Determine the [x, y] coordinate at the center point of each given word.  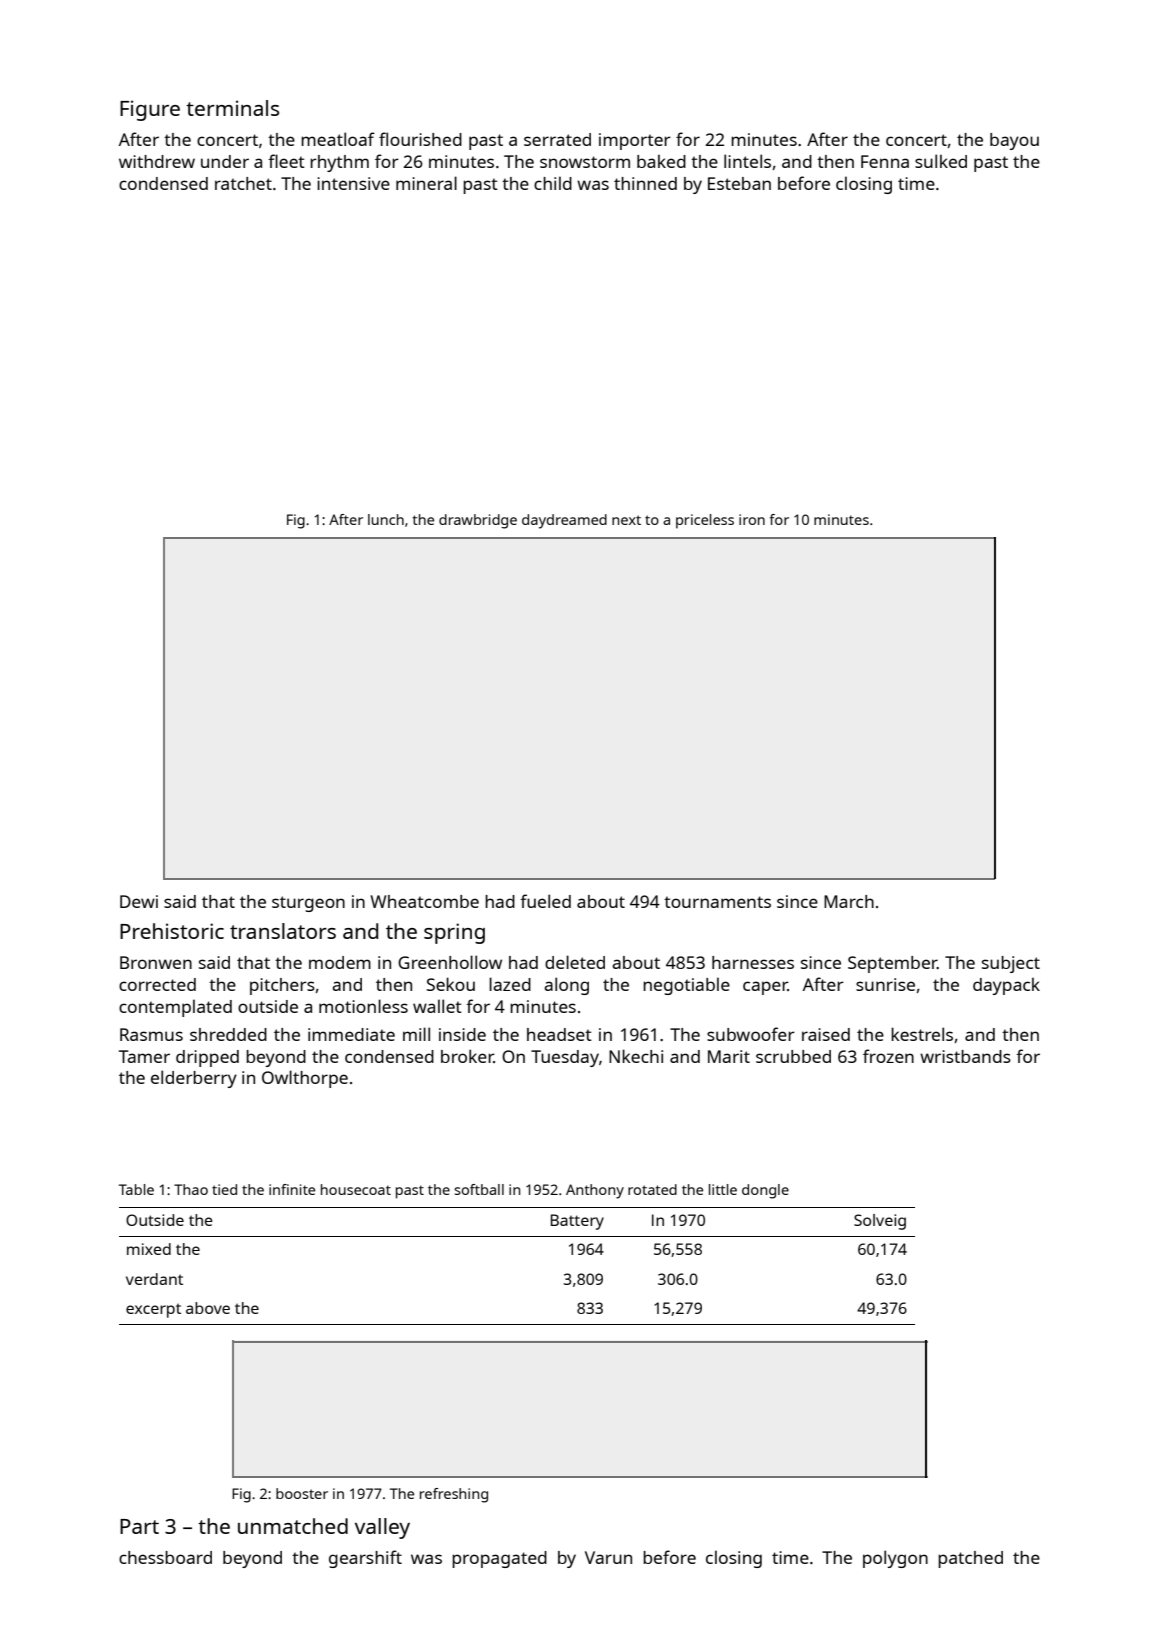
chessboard [165, 1557]
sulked [941, 161]
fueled [545, 901]
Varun [608, 1557]
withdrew [157, 161]
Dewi [139, 901]
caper [765, 988]
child [553, 183]
